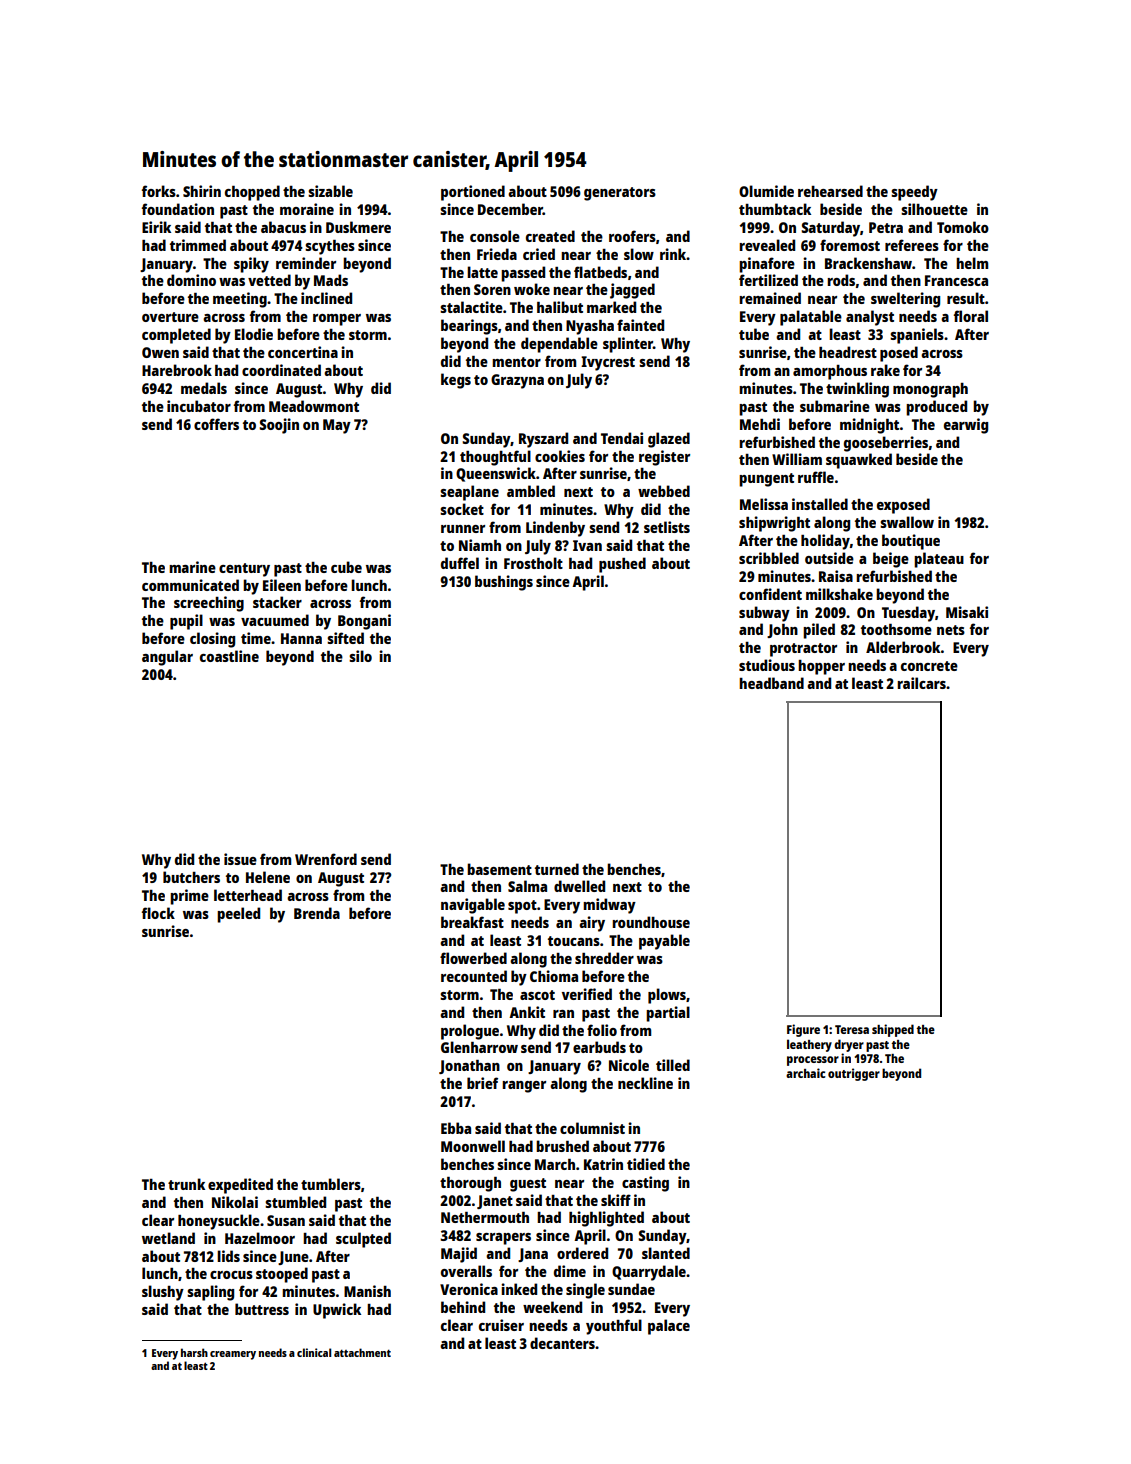 The height and width of the screenshot is (1464, 1131). What do you see at coordinates (664, 942) in the screenshot?
I see `payable` at bounding box center [664, 942].
